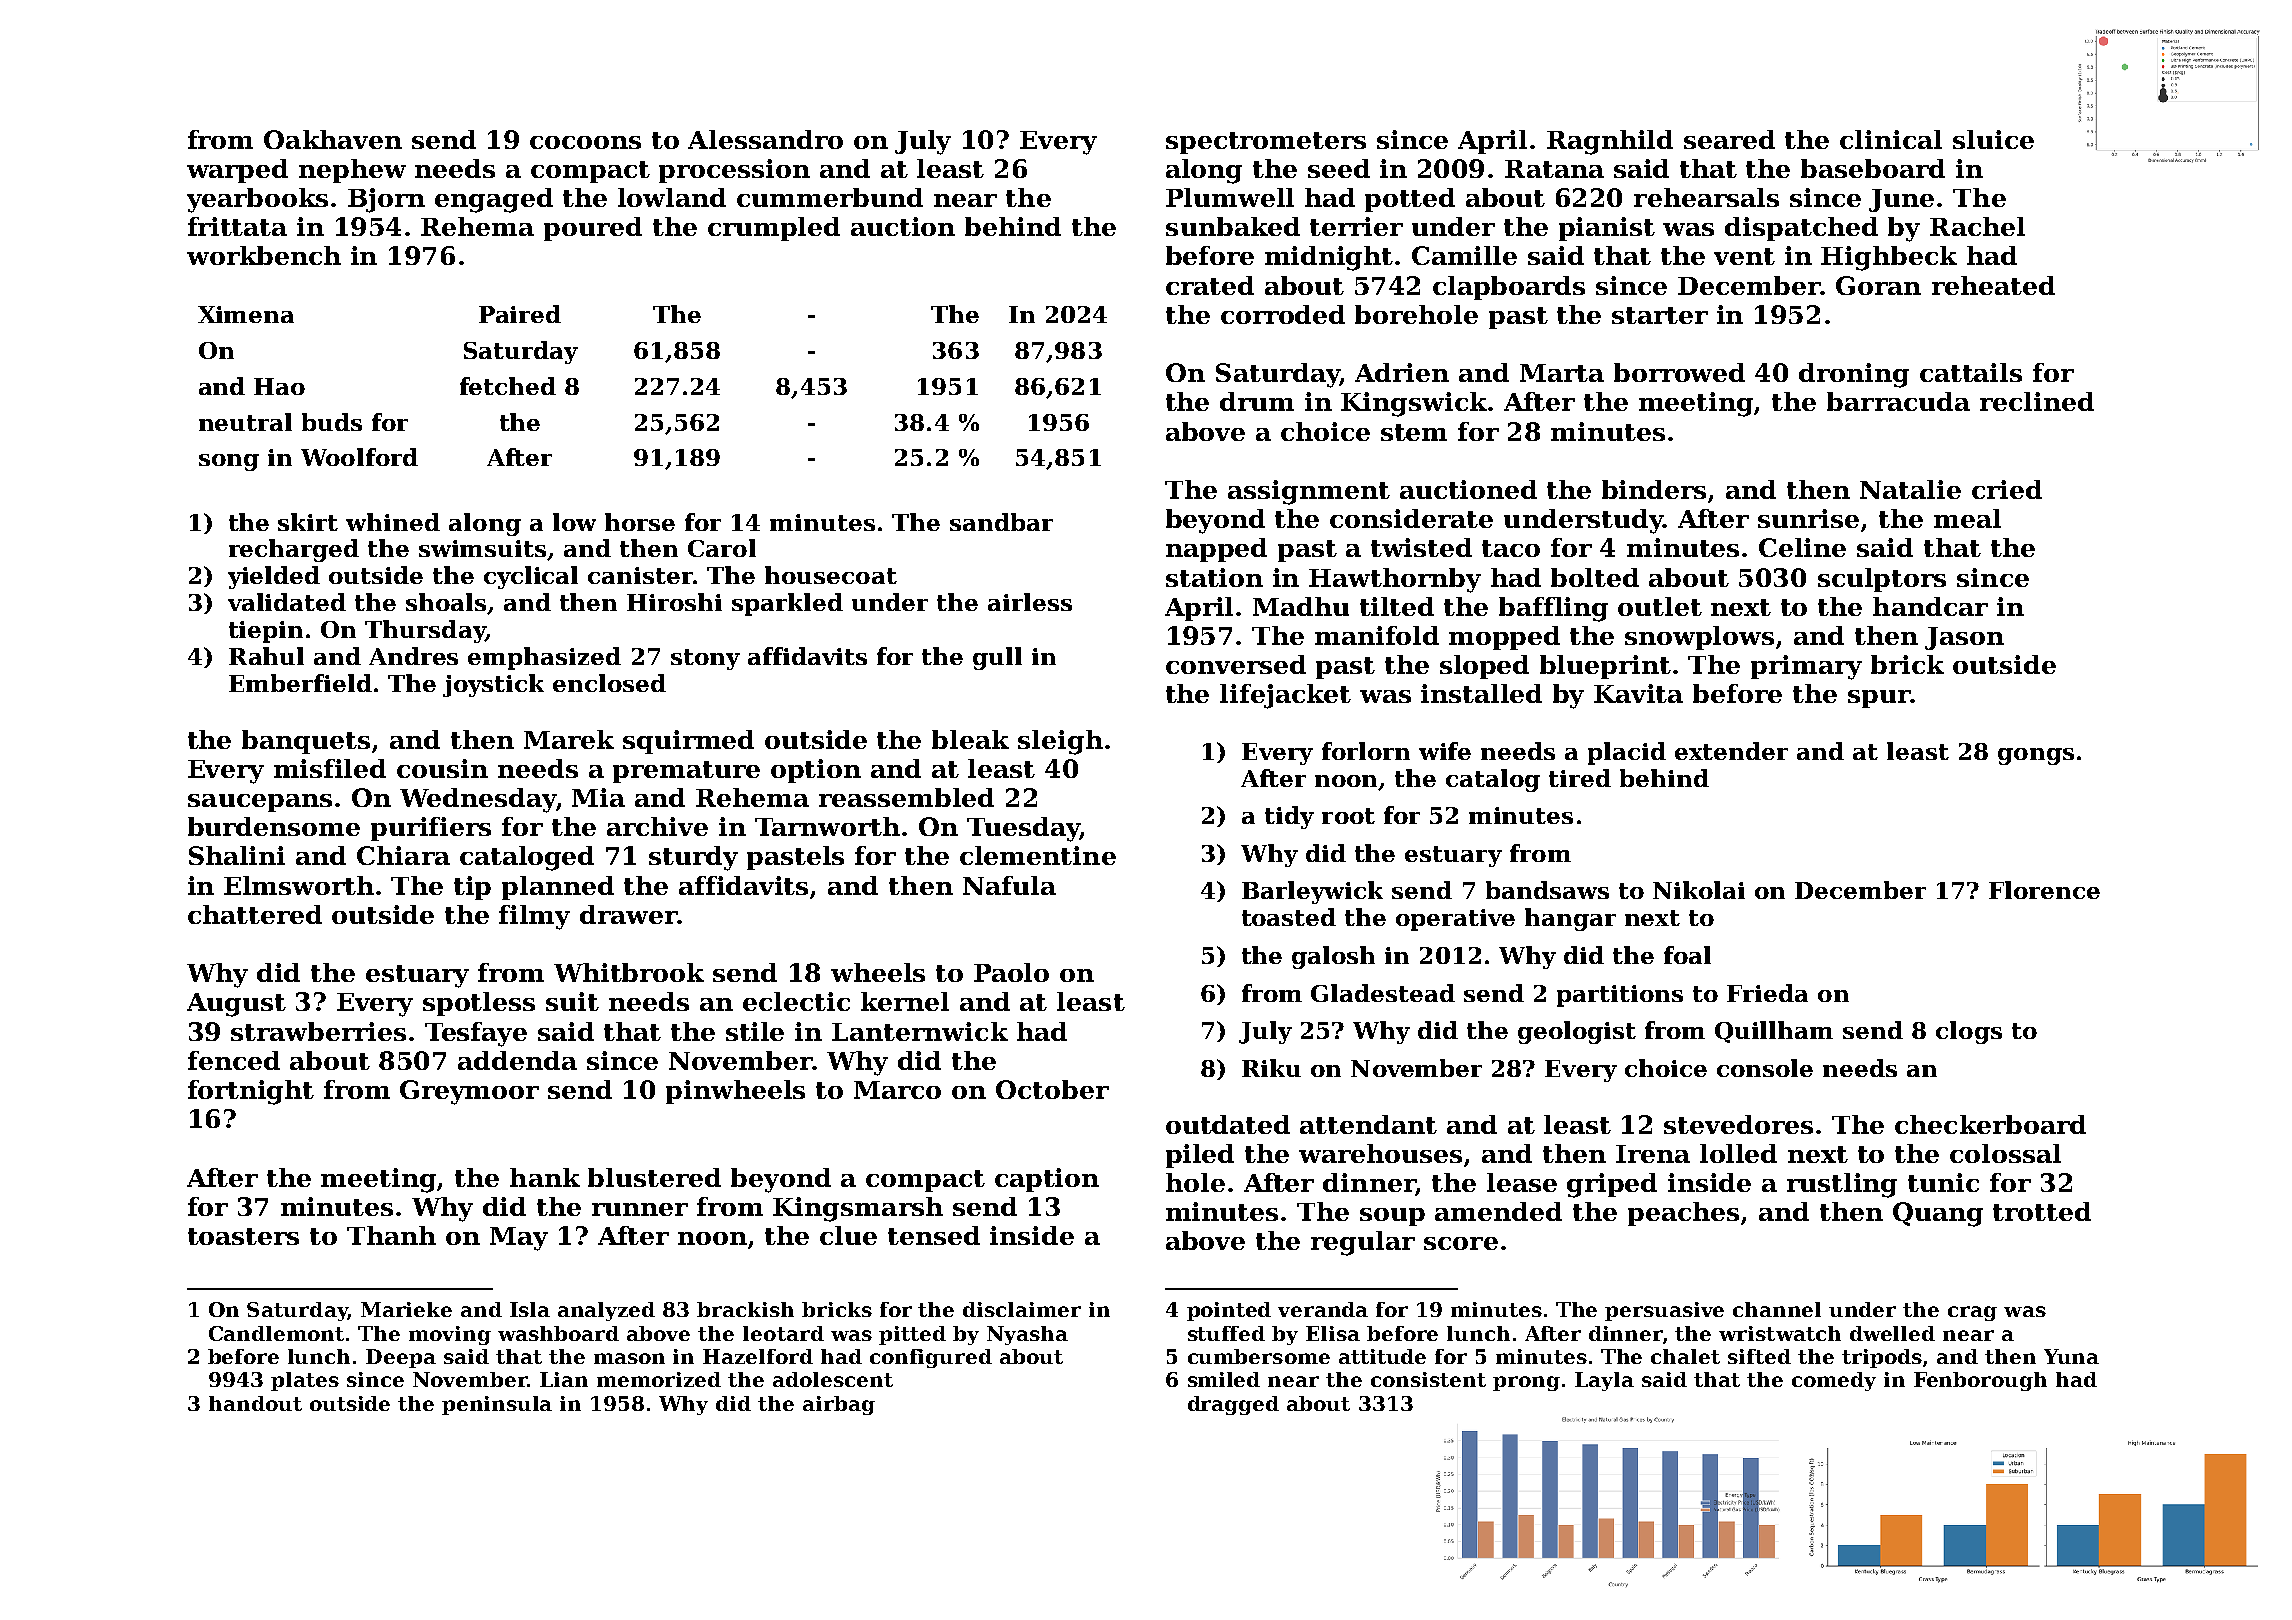 The image size is (2292, 1620). I want to click on conversed, so click(1236, 664).
